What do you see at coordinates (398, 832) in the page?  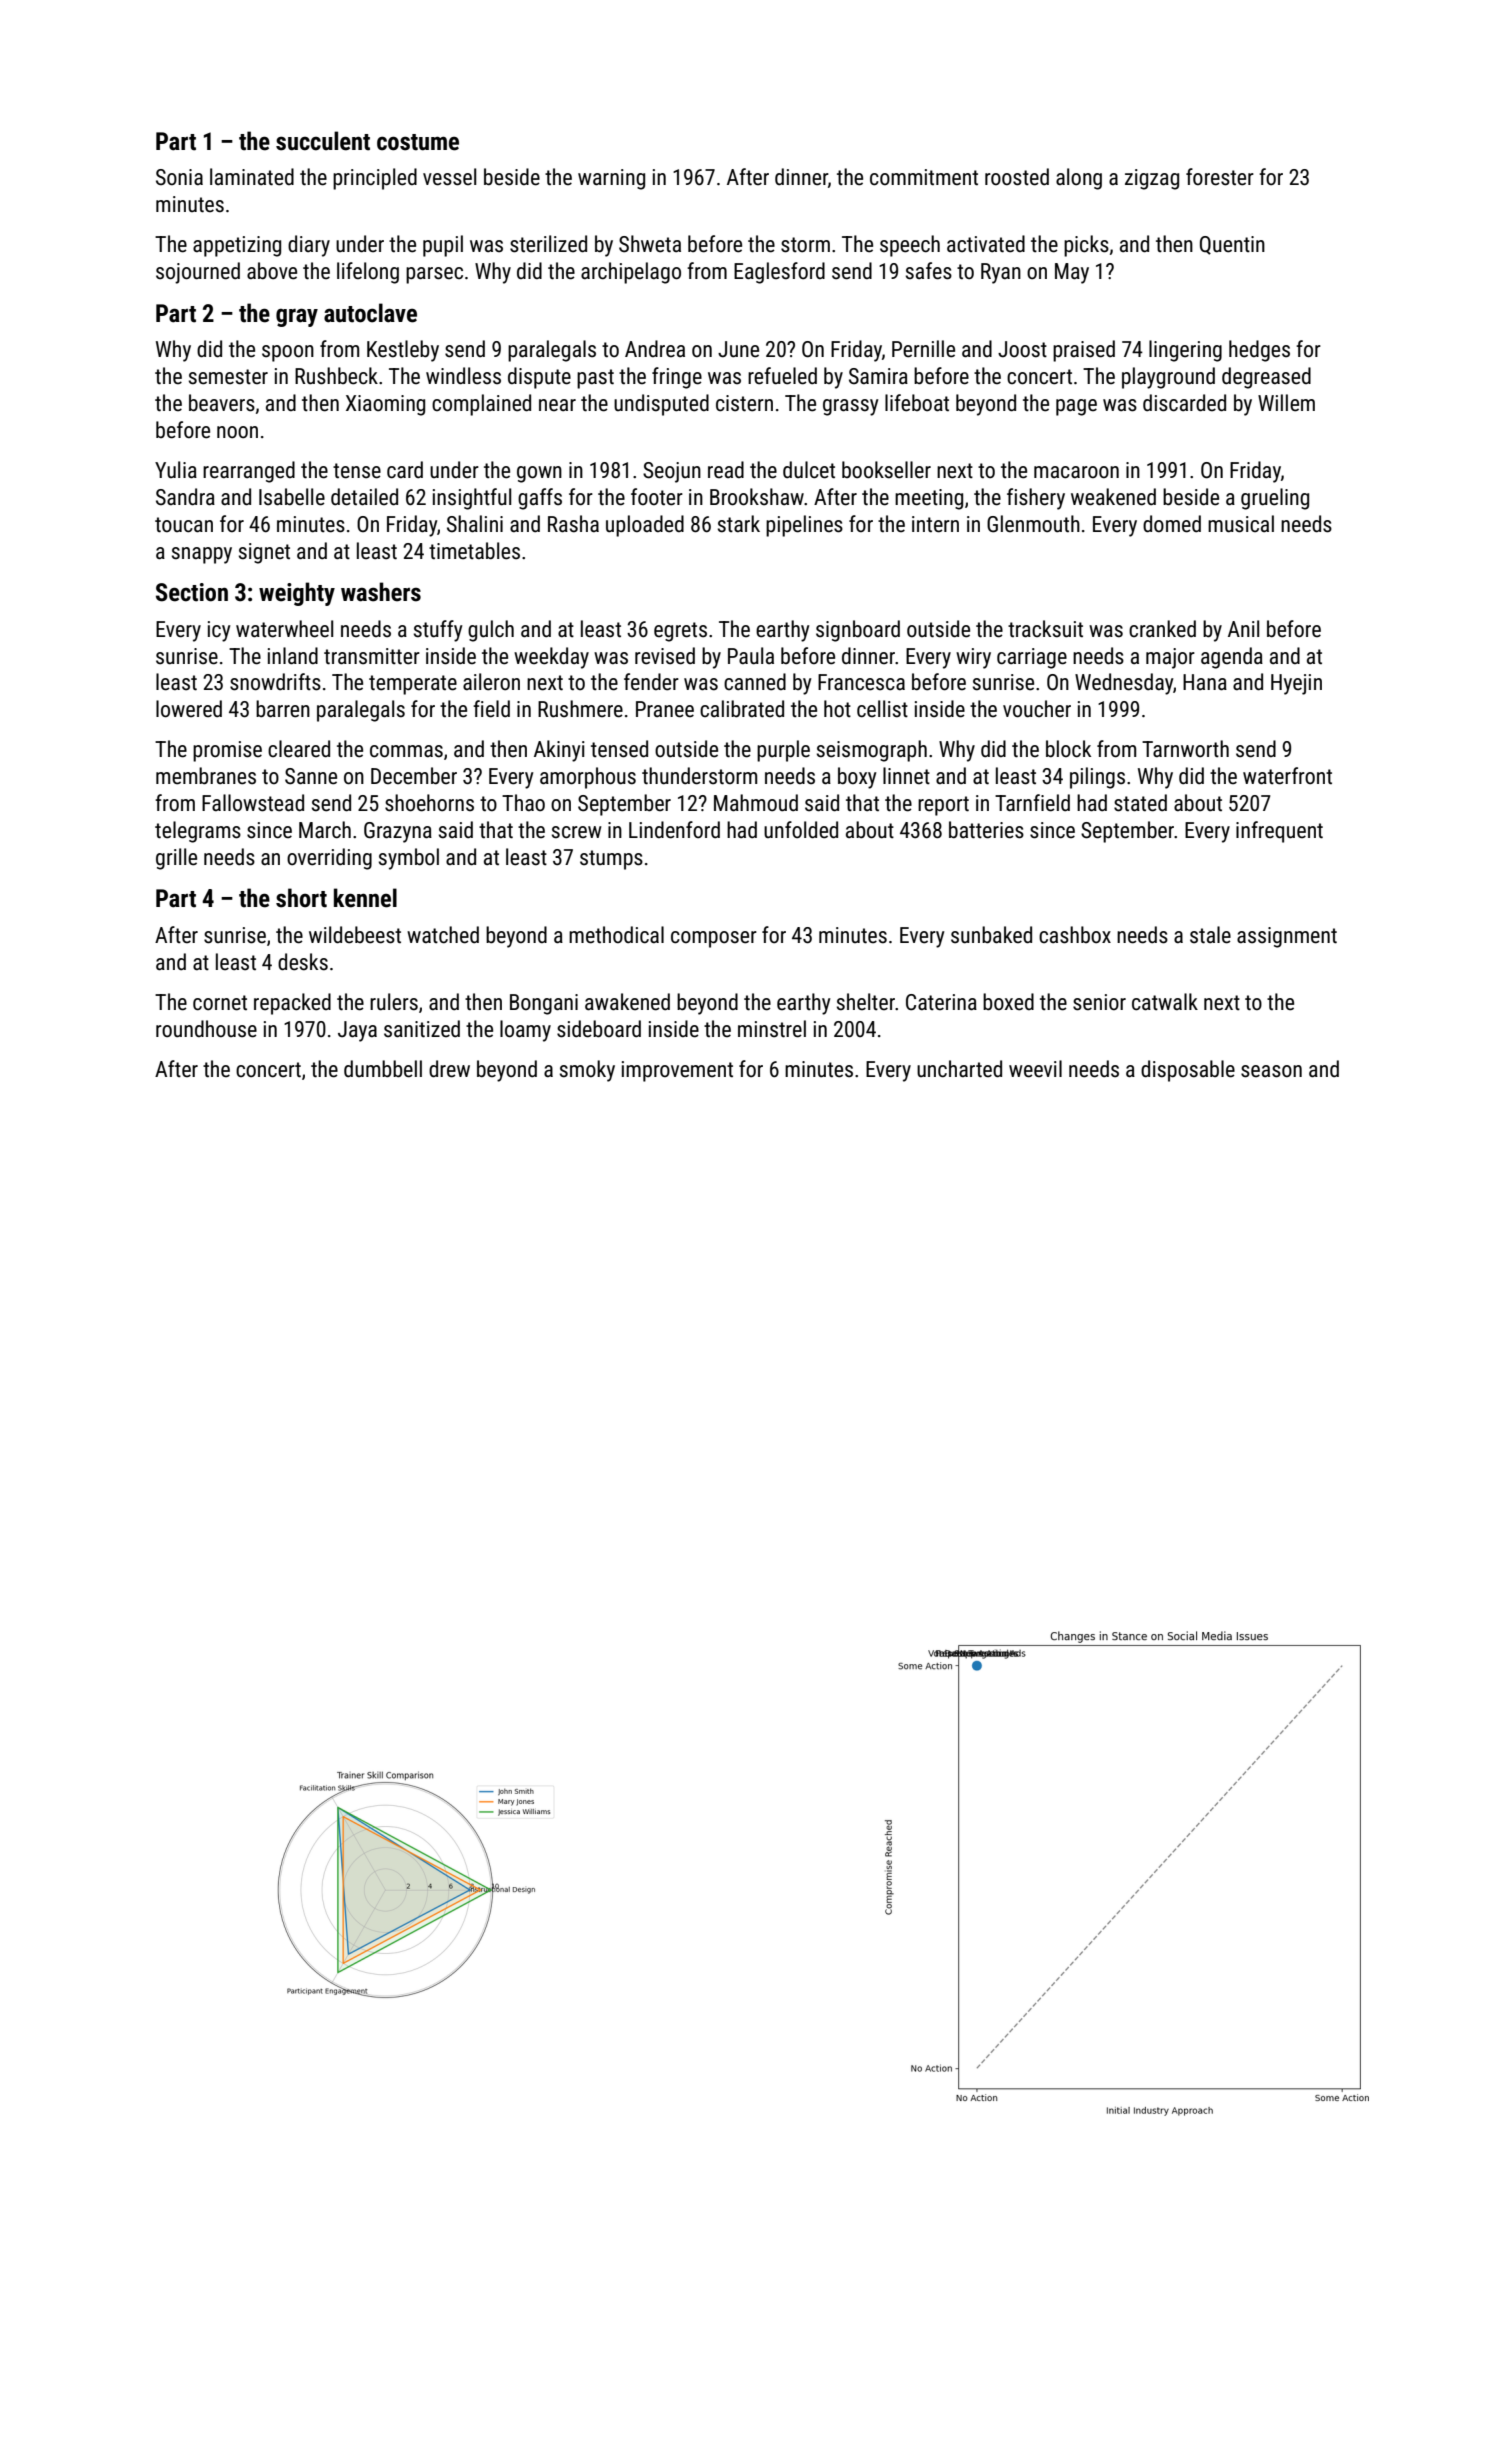 I see `Grazyna` at bounding box center [398, 832].
